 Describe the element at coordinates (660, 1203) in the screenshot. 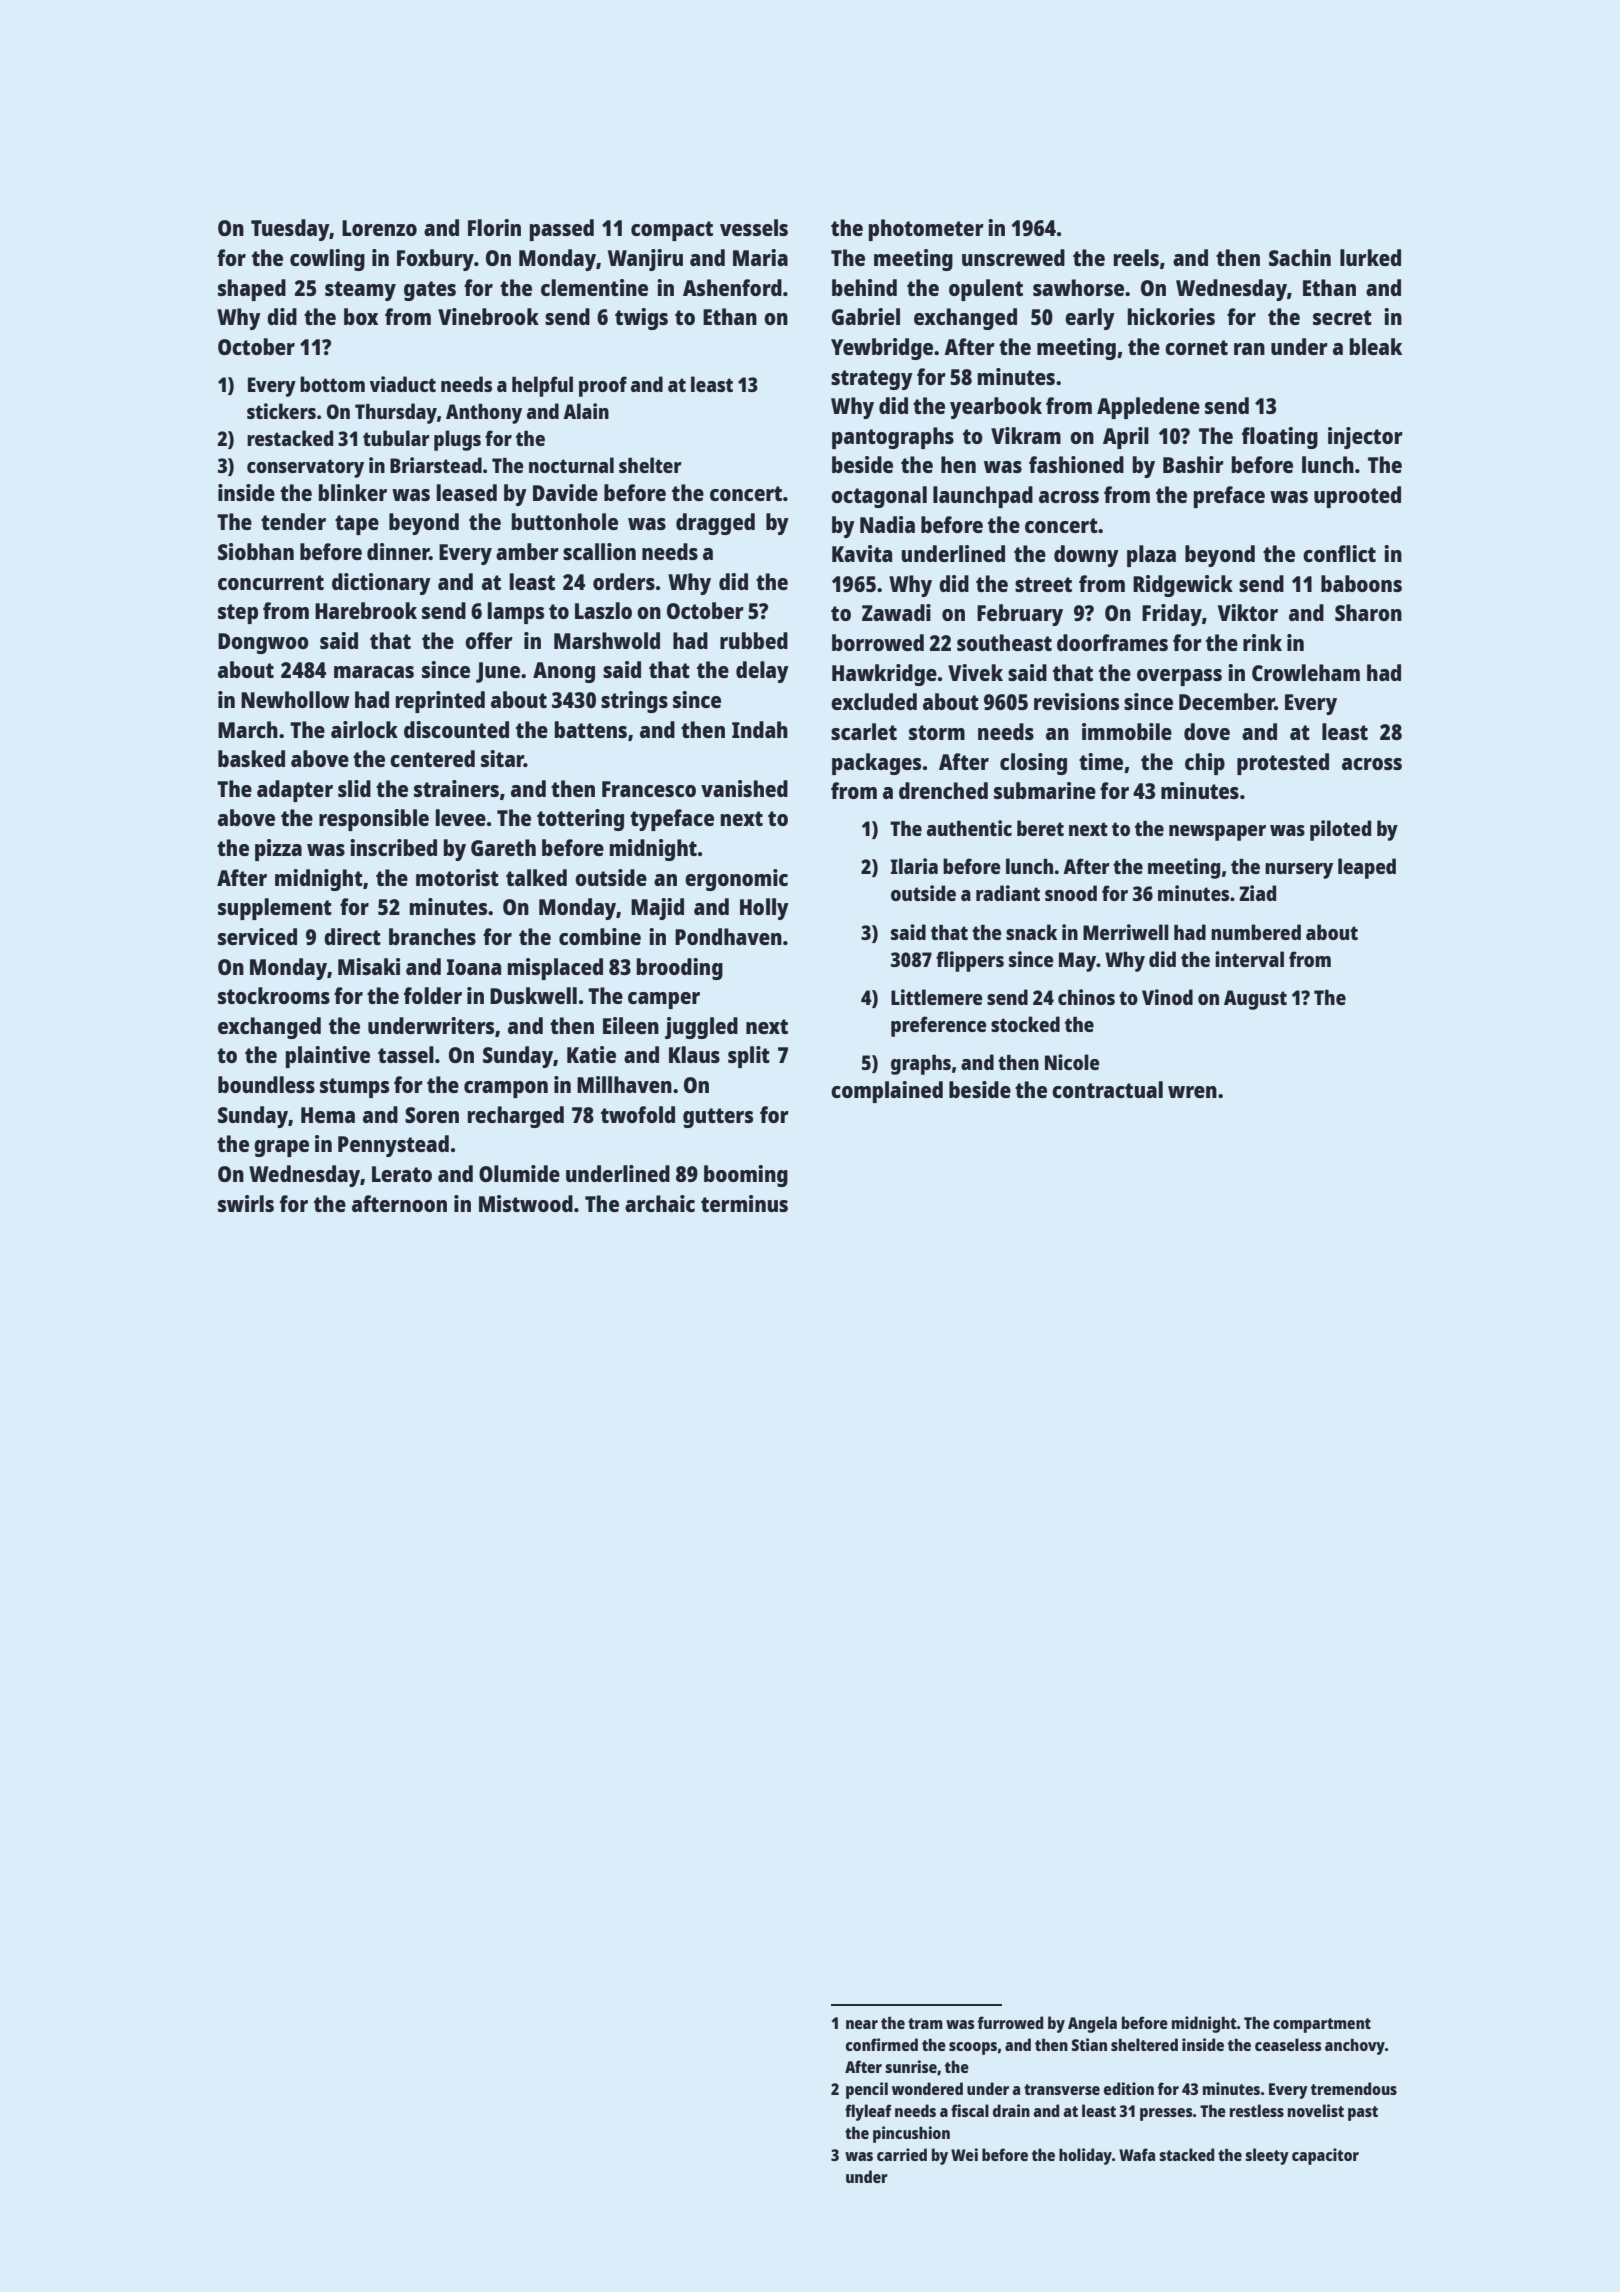

I see `archaic` at that location.
